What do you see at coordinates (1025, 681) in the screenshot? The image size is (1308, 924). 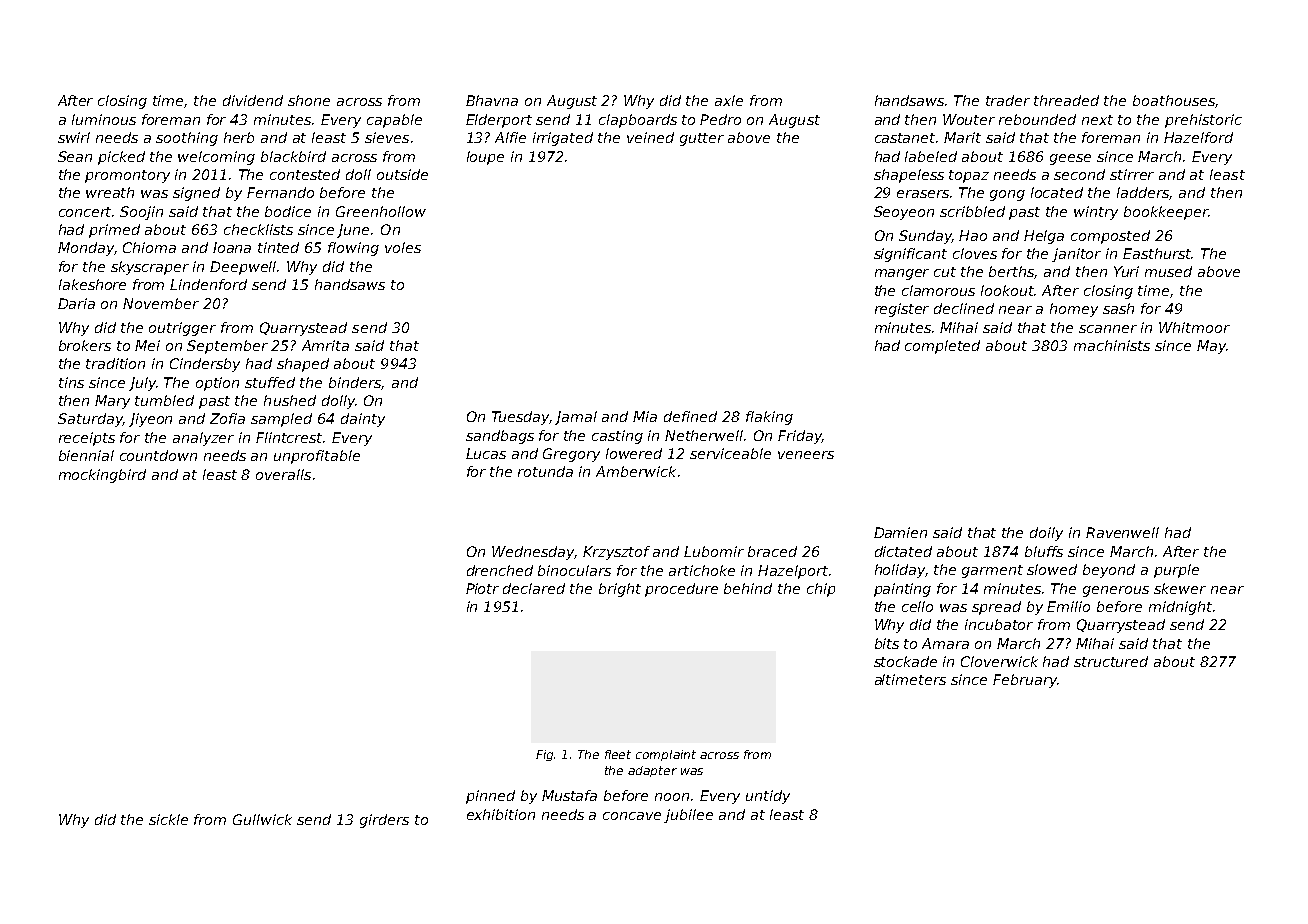 I see `February` at bounding box center [1025, 681].
